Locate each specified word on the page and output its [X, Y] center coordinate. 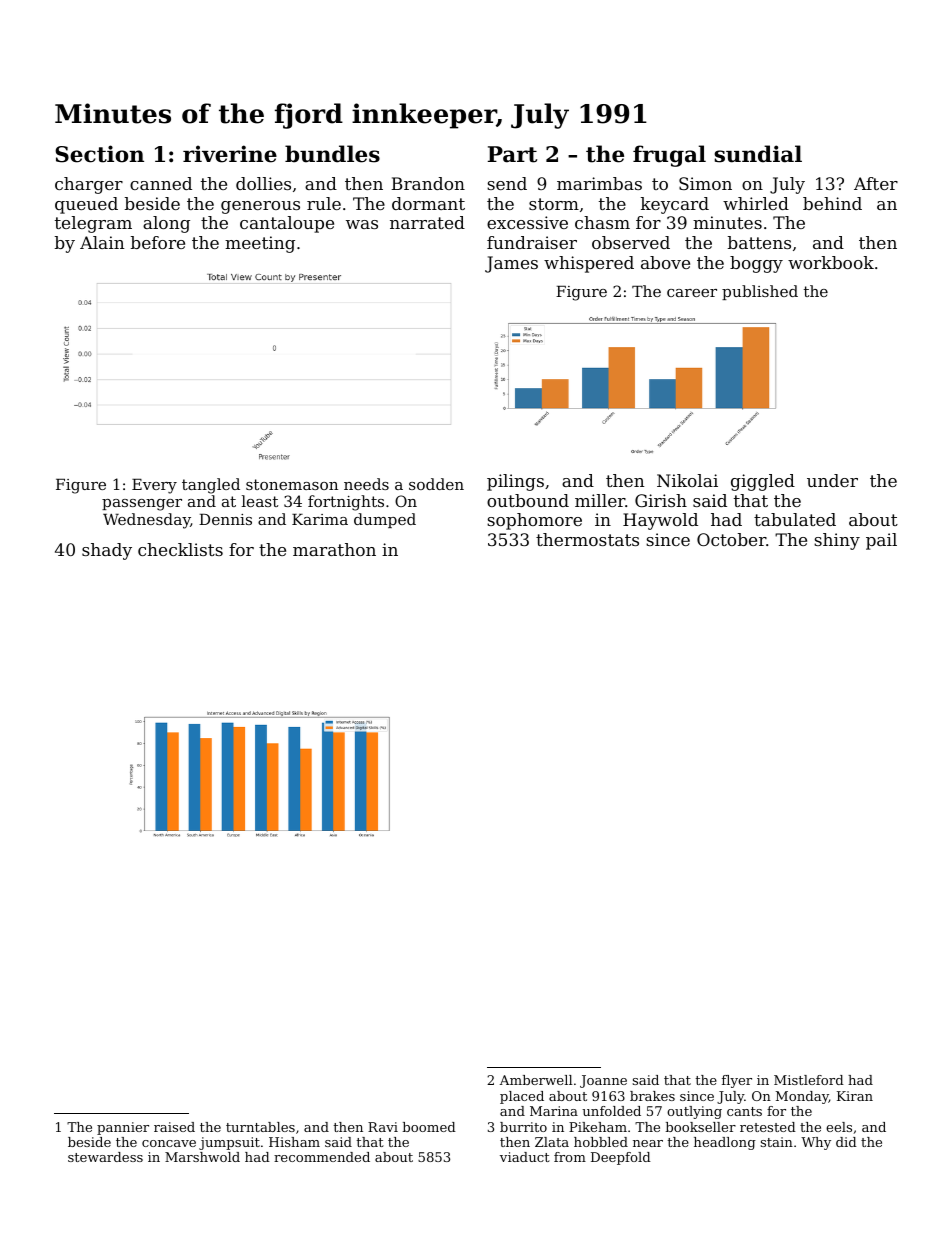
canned [161, 183]
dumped [385, 520]
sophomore [534, 521]
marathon [334, 549]
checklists [180, 549]
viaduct [525, 1157]
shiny [837, 541]
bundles [332, 154]
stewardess [105, 1157]
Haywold [660, 521]
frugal [669, 156]
